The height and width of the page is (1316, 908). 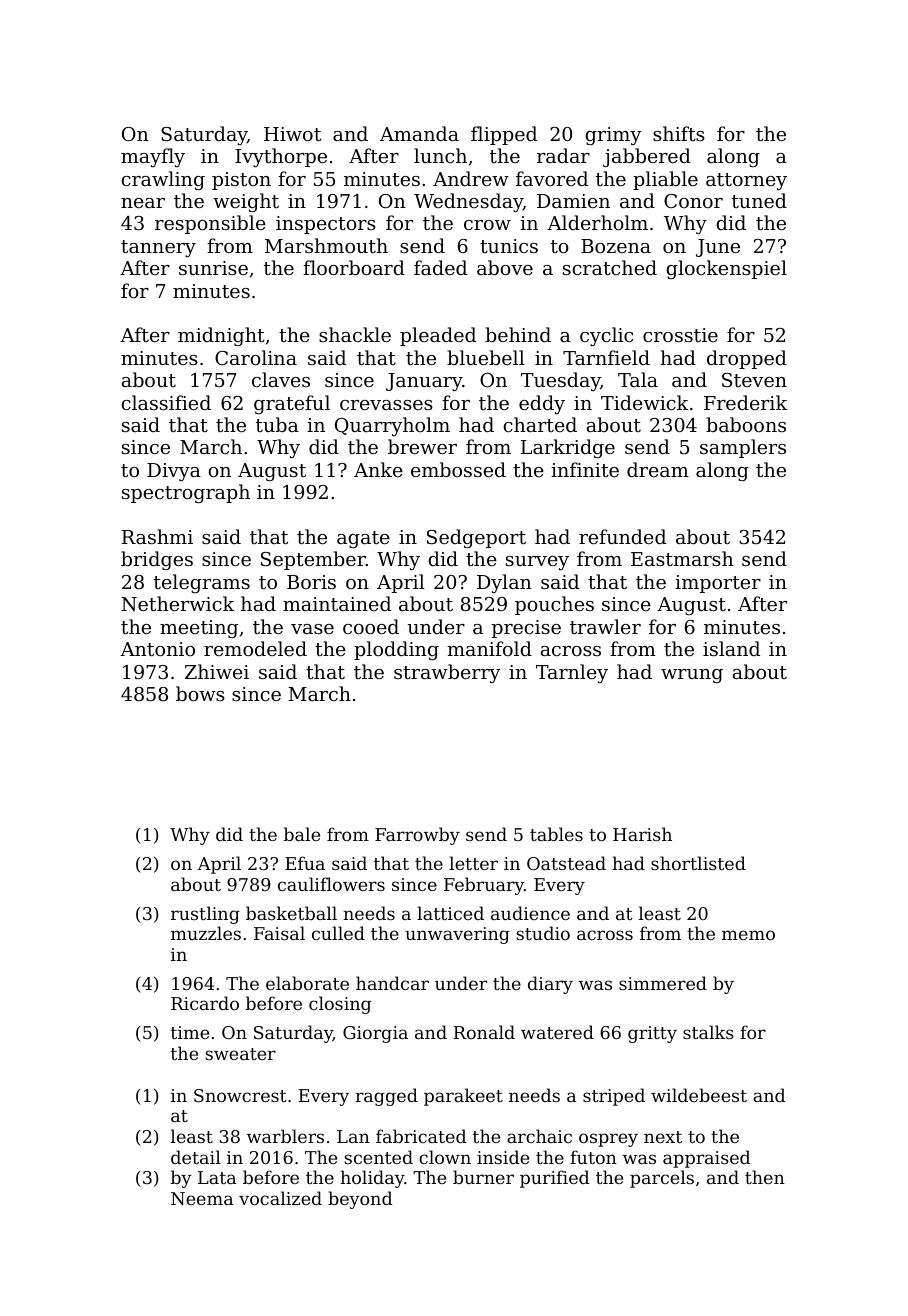 What do you see at coordinates (157, 536) in the page?
I see `Rashmi` at bounding box center [157, 536].
